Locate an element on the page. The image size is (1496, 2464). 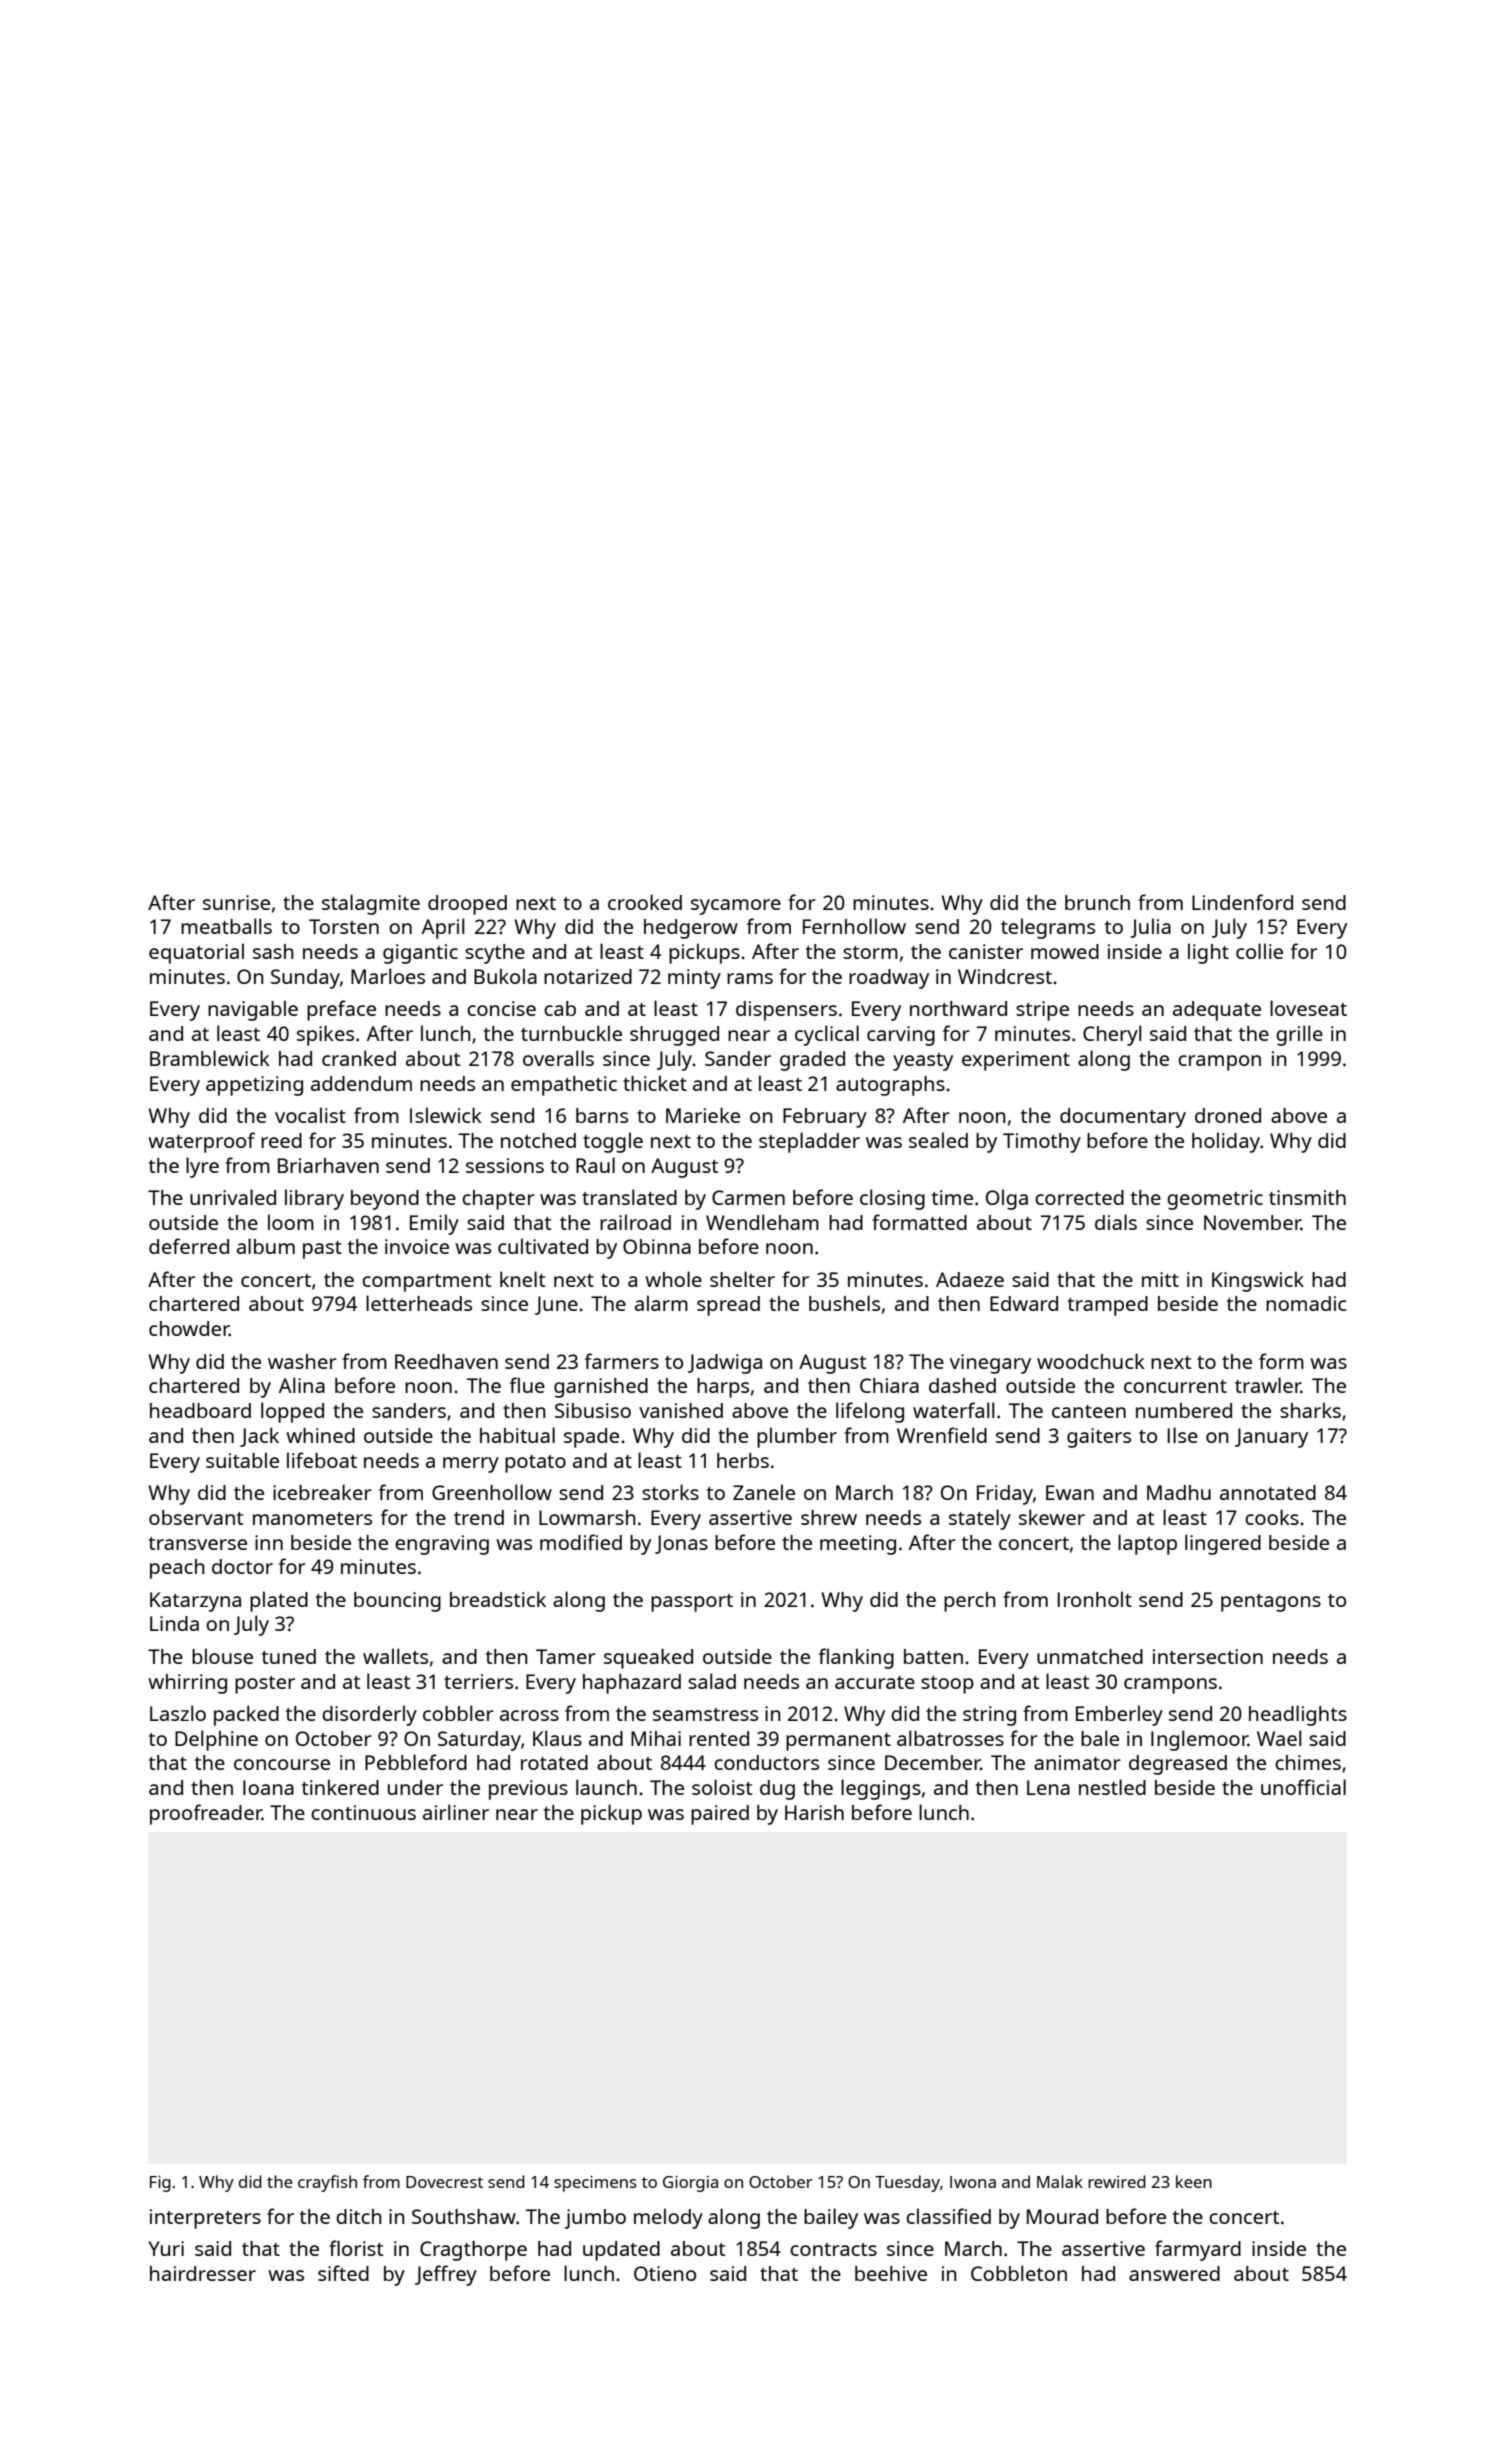
proofreader is located at coordinates (206, 1814).
